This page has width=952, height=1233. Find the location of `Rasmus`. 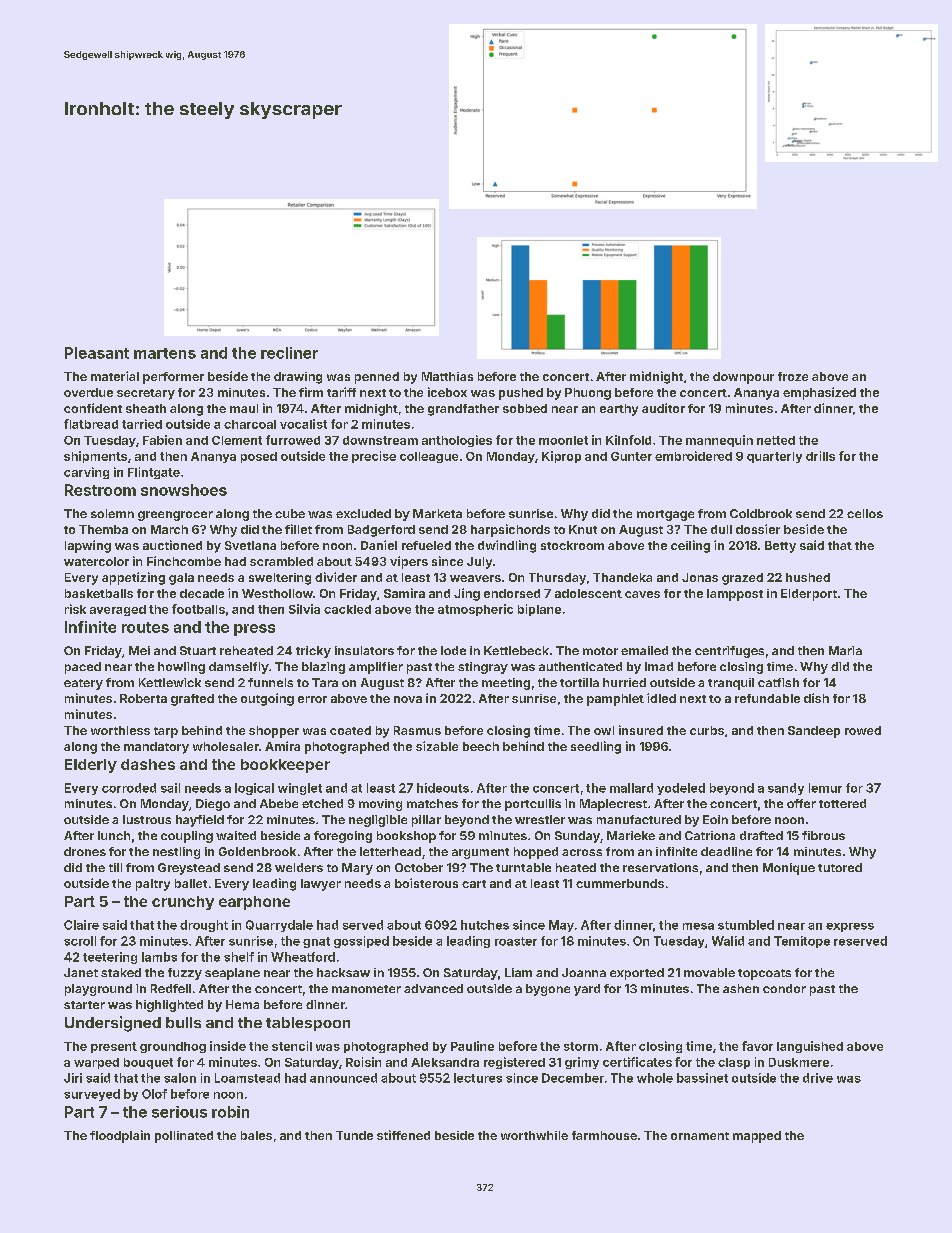

Rasmus is located at coordinates (417, 730).
